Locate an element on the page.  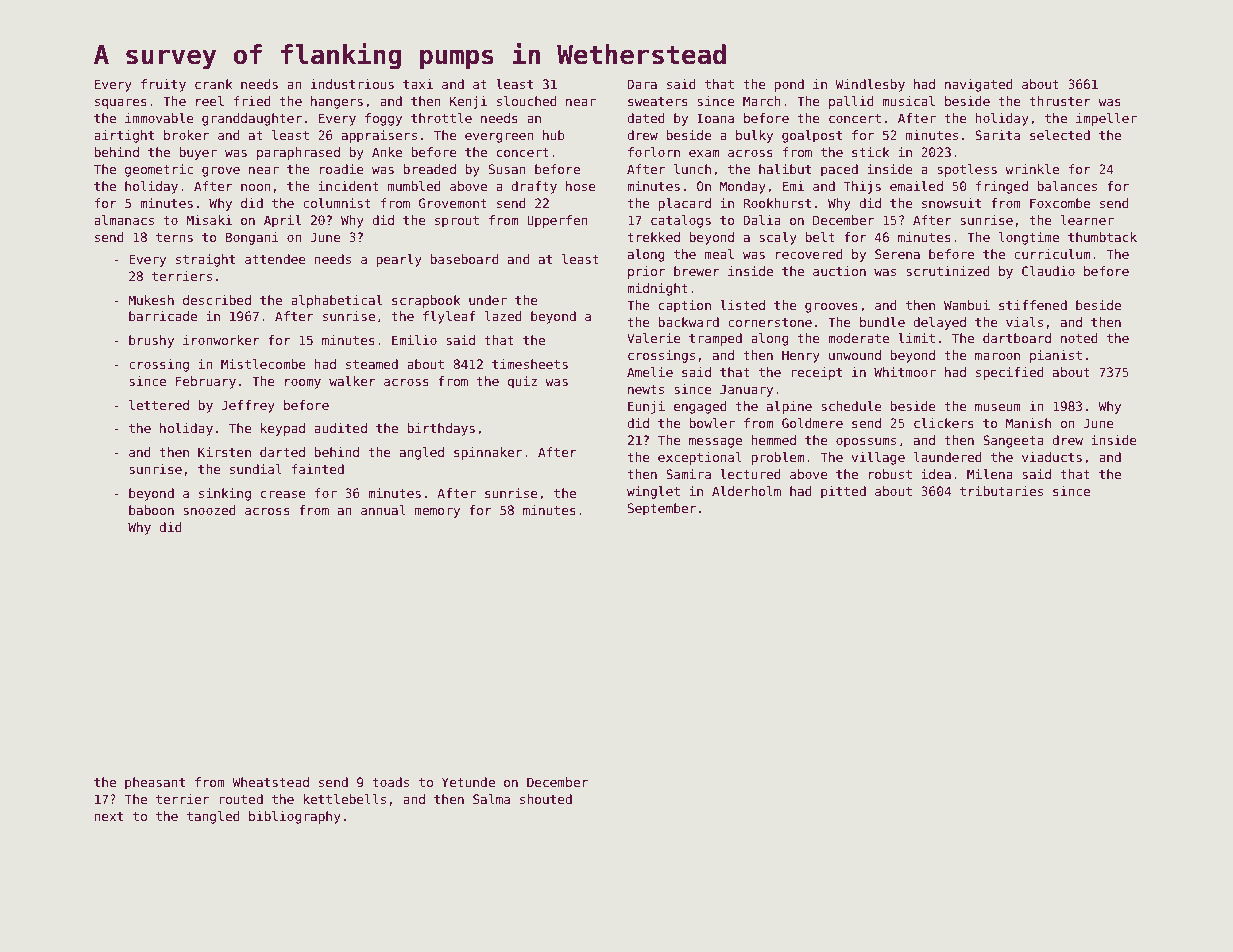
September is located at coordinates (662, 509).
